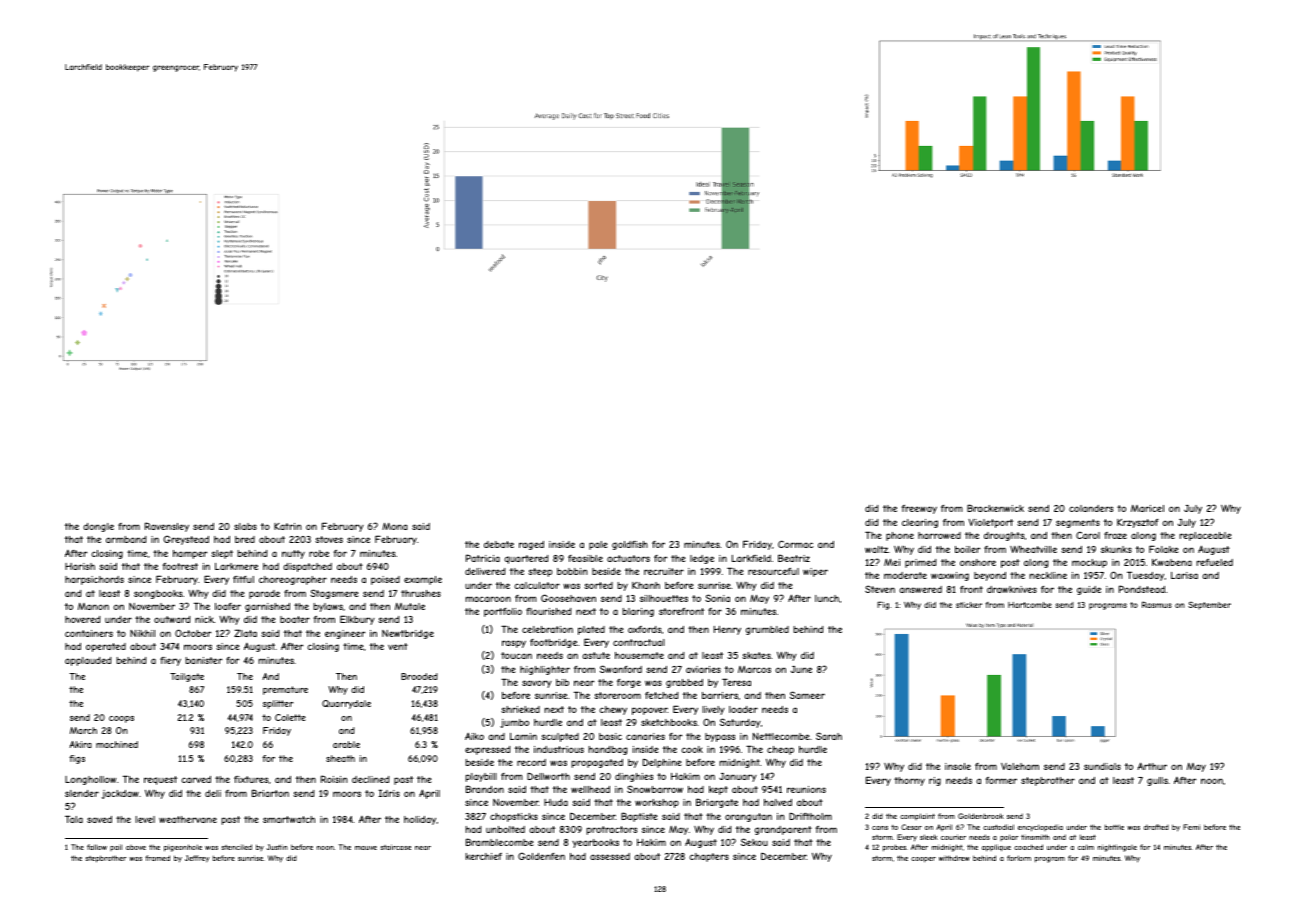 The image size is (1308, 924). I want to click on Nikhil, so click(142, 633).
